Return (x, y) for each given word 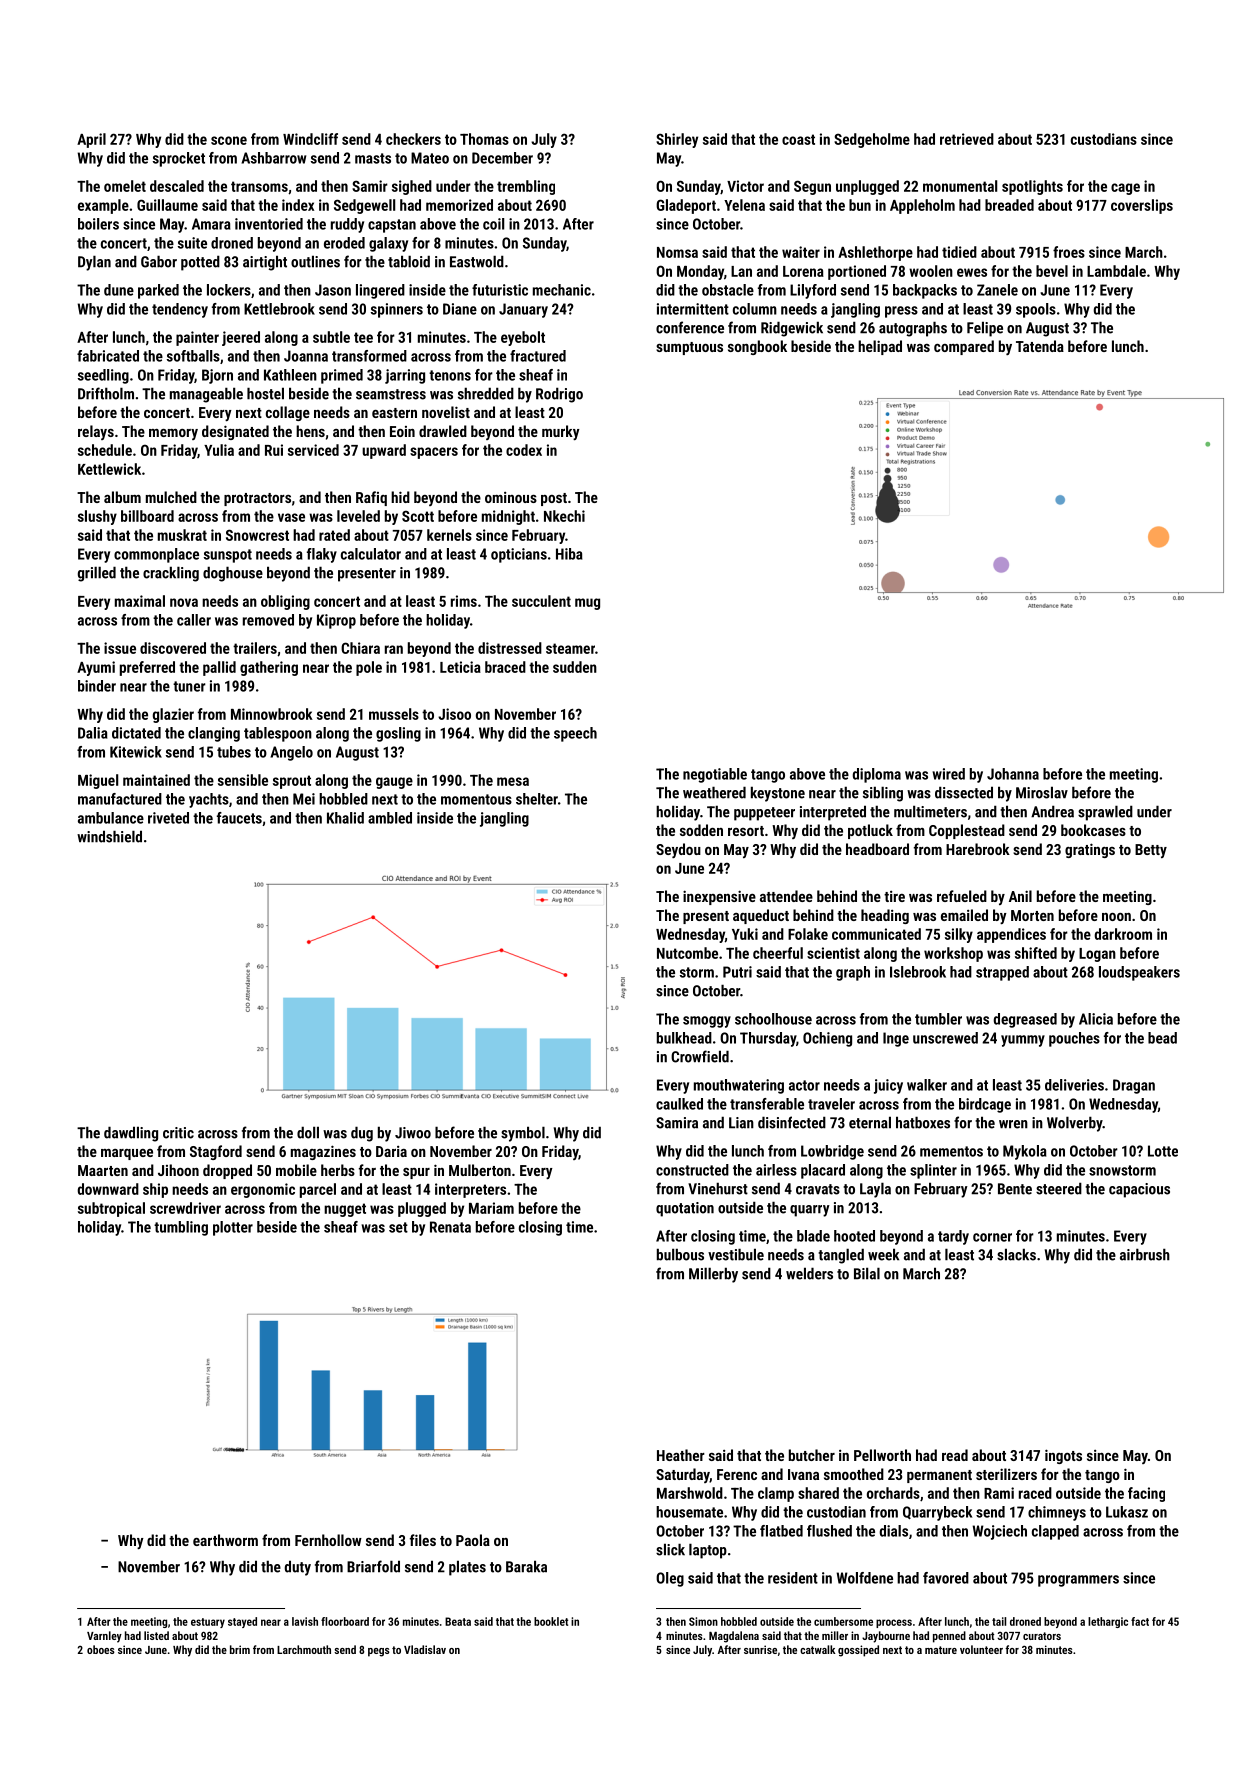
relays (96, 432)
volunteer (981, 1649)
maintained (156, 780)
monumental (960, 186)
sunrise (760, 1649)
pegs (379, 1652)
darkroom (1123, 934)
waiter (801, 252)
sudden (575, 667)
